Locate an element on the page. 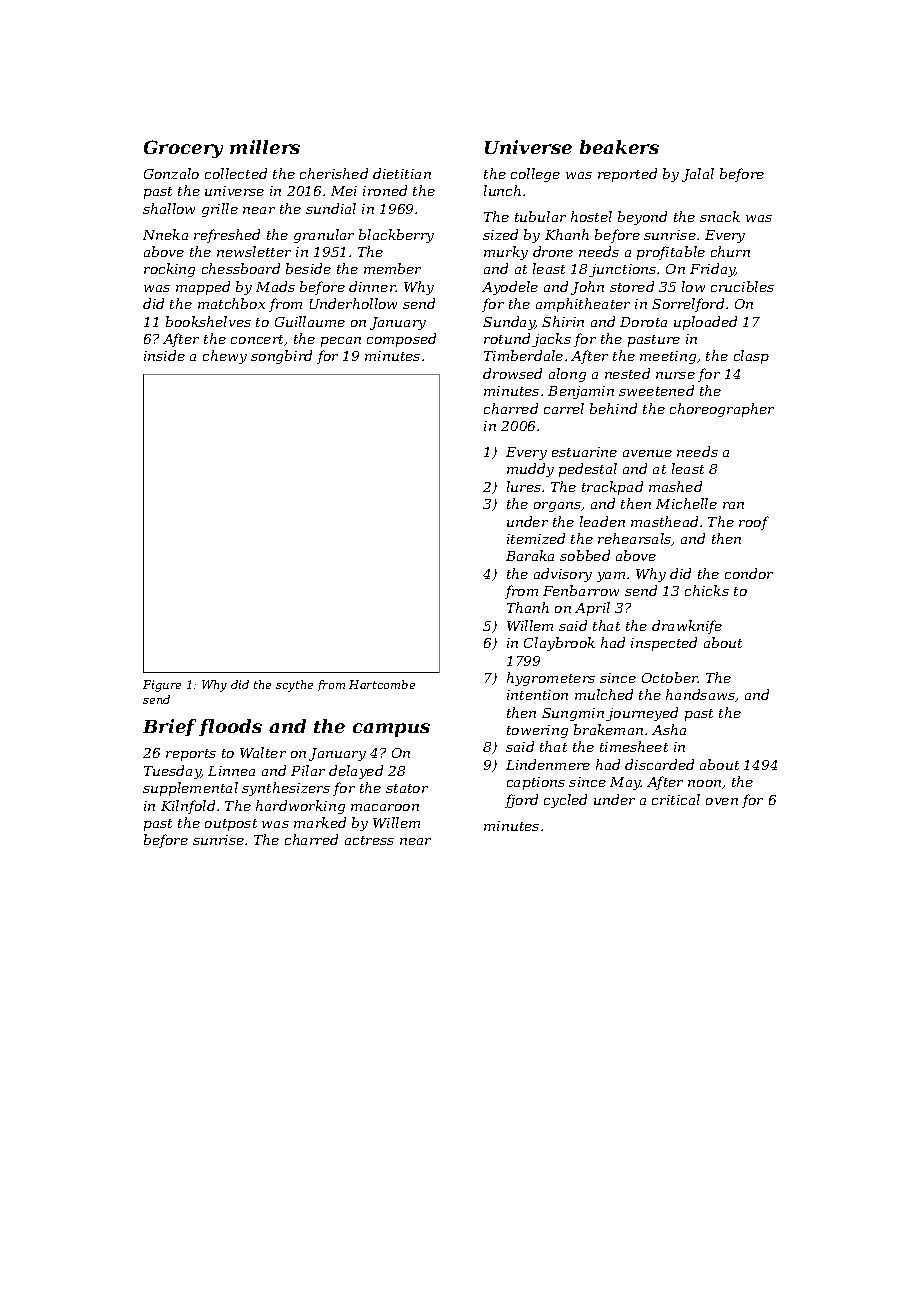 The width and height of the page is (924, 1314). Dorota is located at coordinates (643, 322).
